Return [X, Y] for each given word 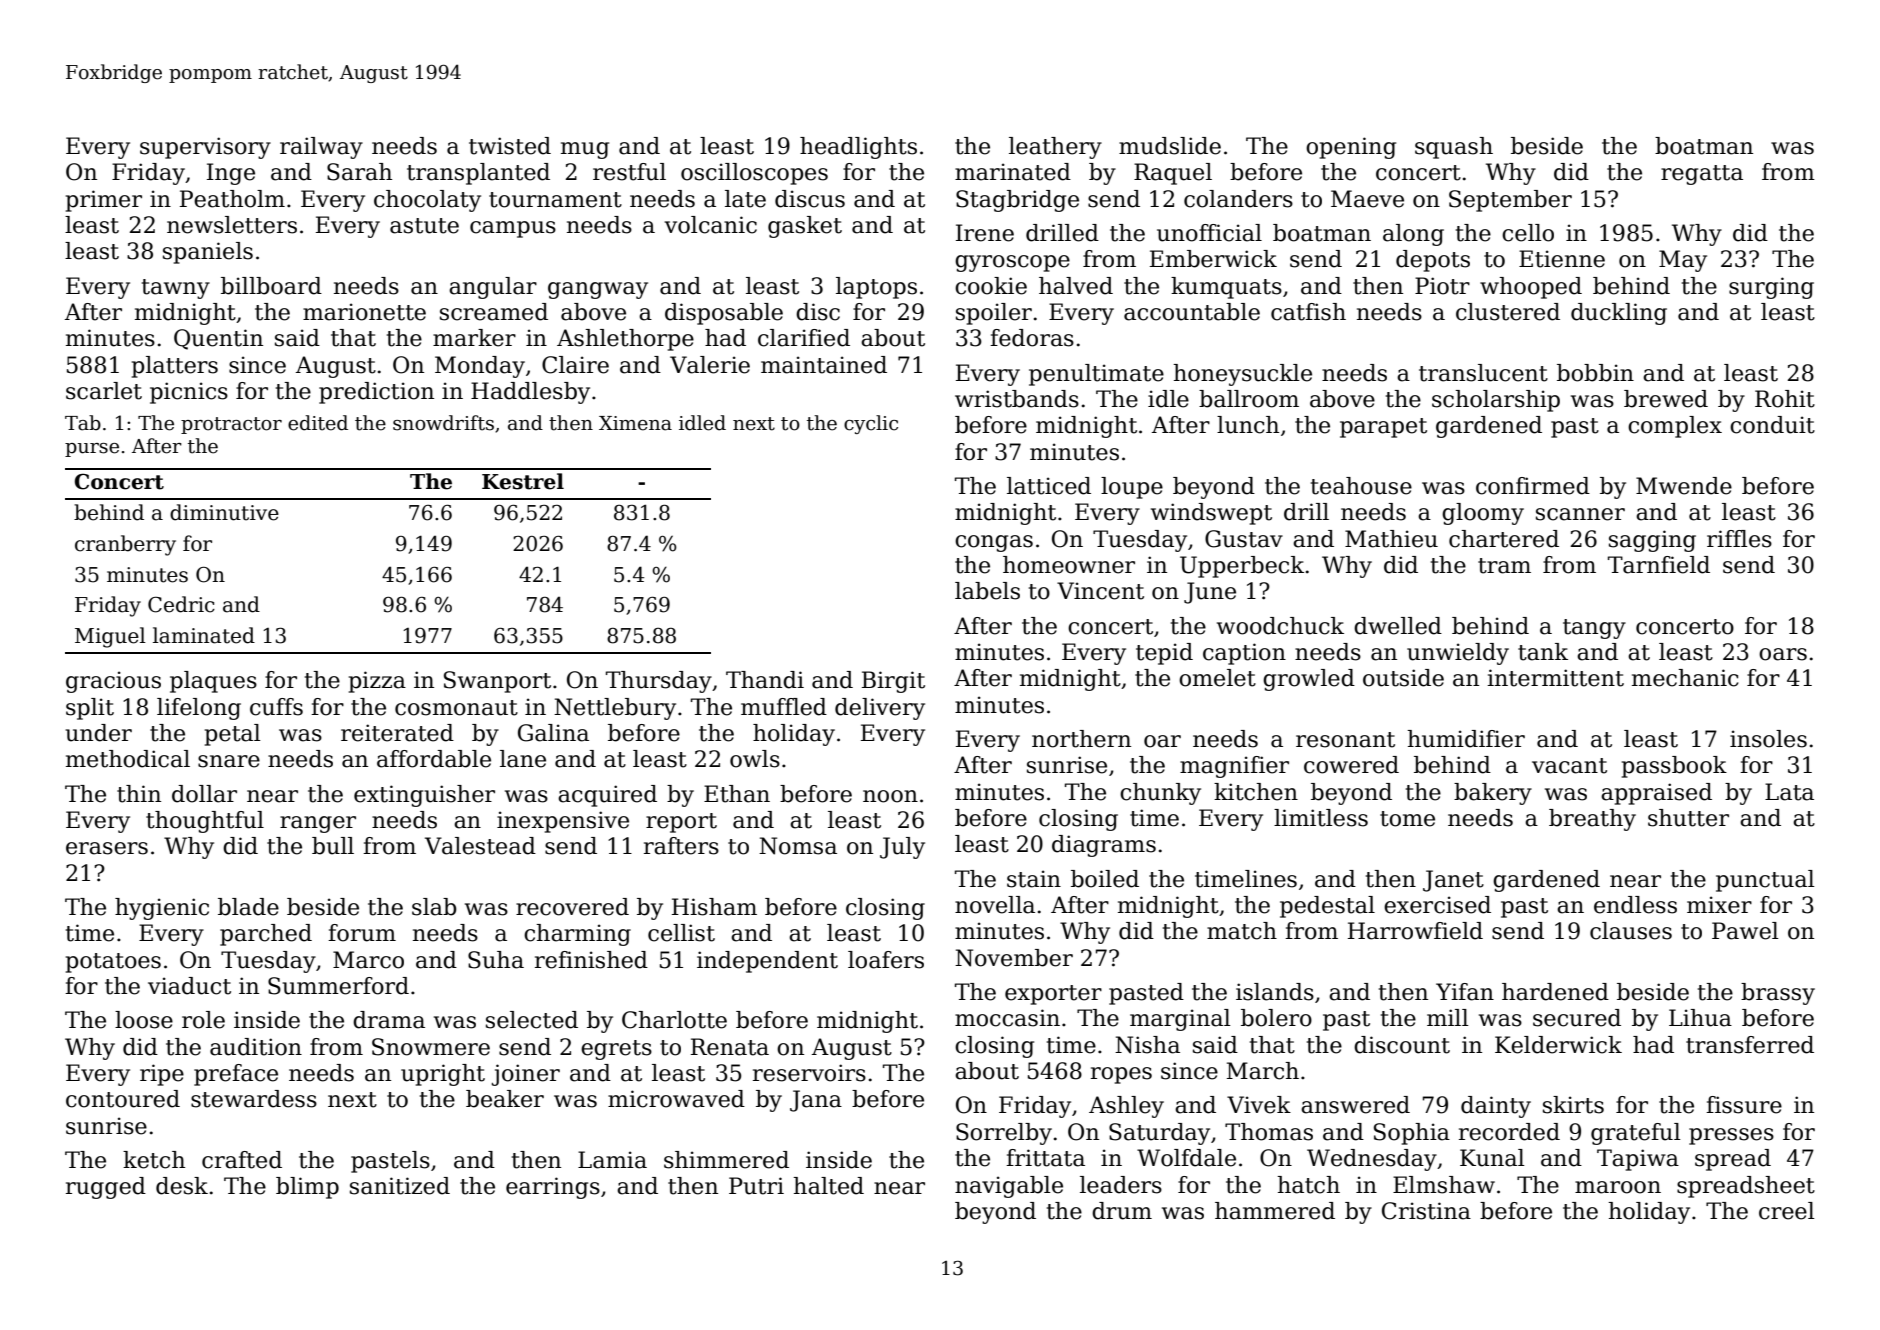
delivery [880, 709]
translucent [1483, 373]
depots [1433, 261]
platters [175, 367]
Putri [756, 1186]
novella [995, 905]
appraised [1656, 794]
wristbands [1017, 399]
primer [104, 201]
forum [362, 933]
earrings [553, 1188]
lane [523, 759]
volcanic [711, 225]
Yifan [1465, 992]
